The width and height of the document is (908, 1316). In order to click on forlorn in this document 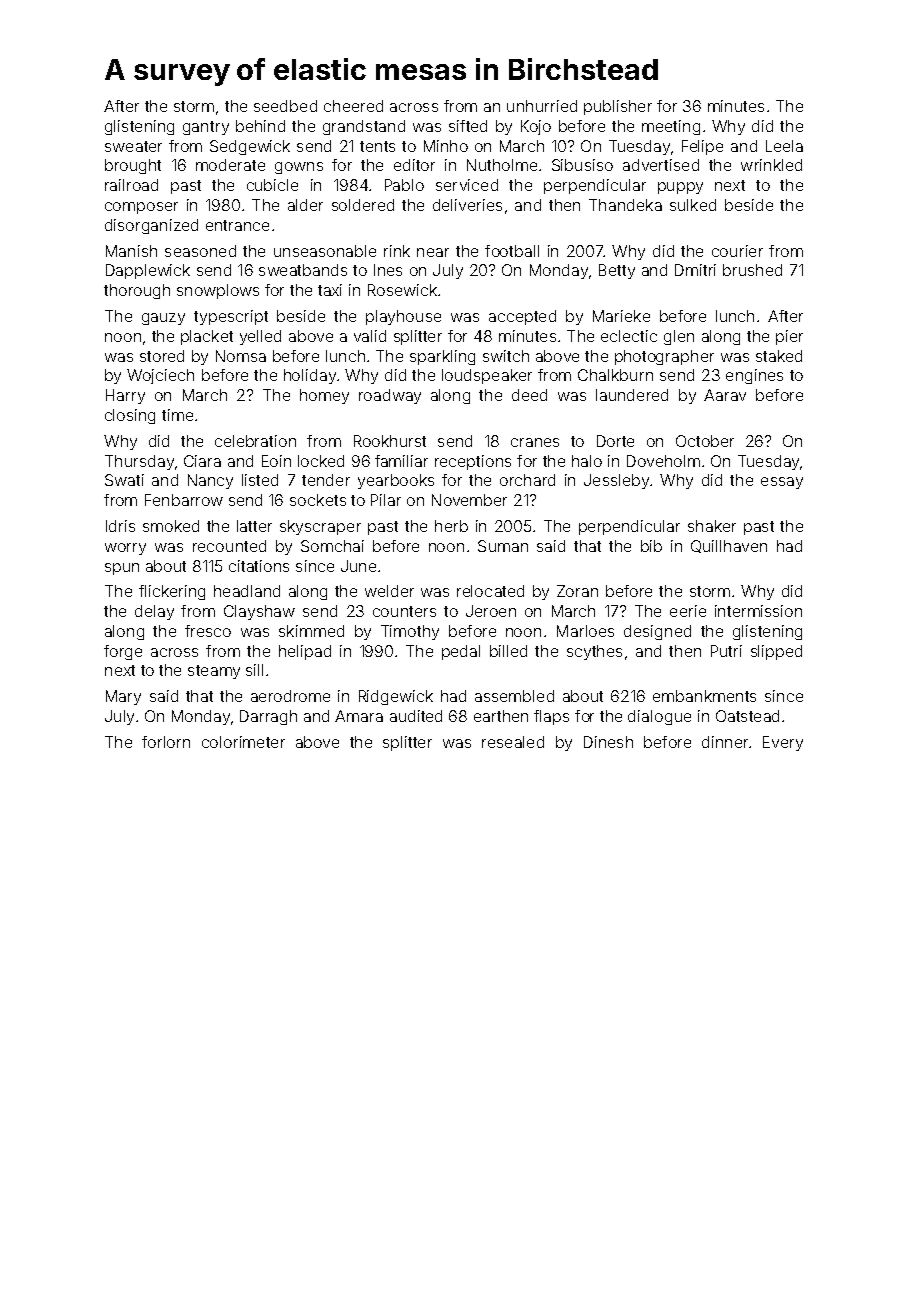, I will do `click(166, 742)`.
